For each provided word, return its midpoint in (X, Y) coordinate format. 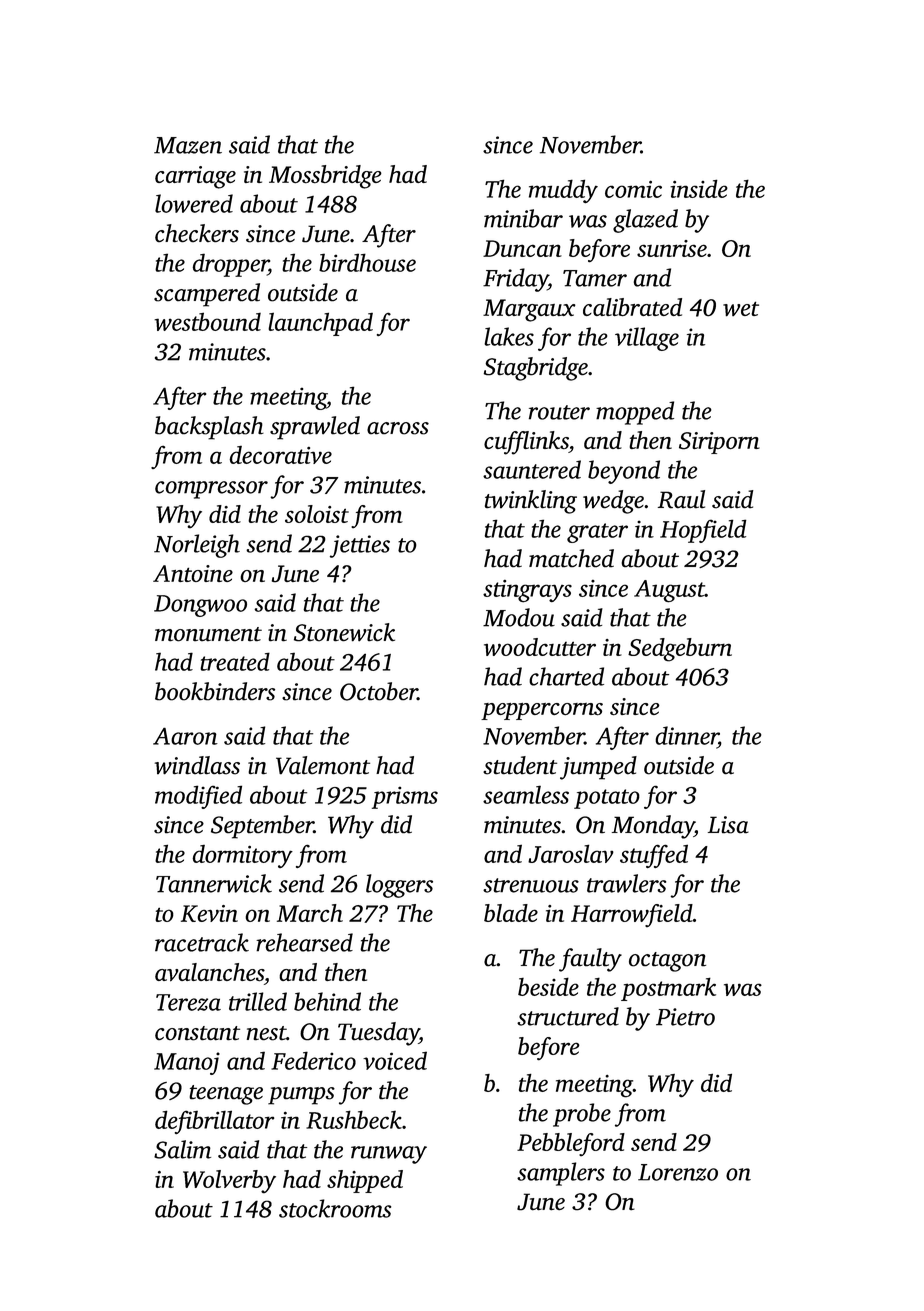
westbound (207, 321)
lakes (509, 336)
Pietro (685, 1017)
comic (633, 189)
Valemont (323, 765)
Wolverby (229, 1182)
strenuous (531, 885)
